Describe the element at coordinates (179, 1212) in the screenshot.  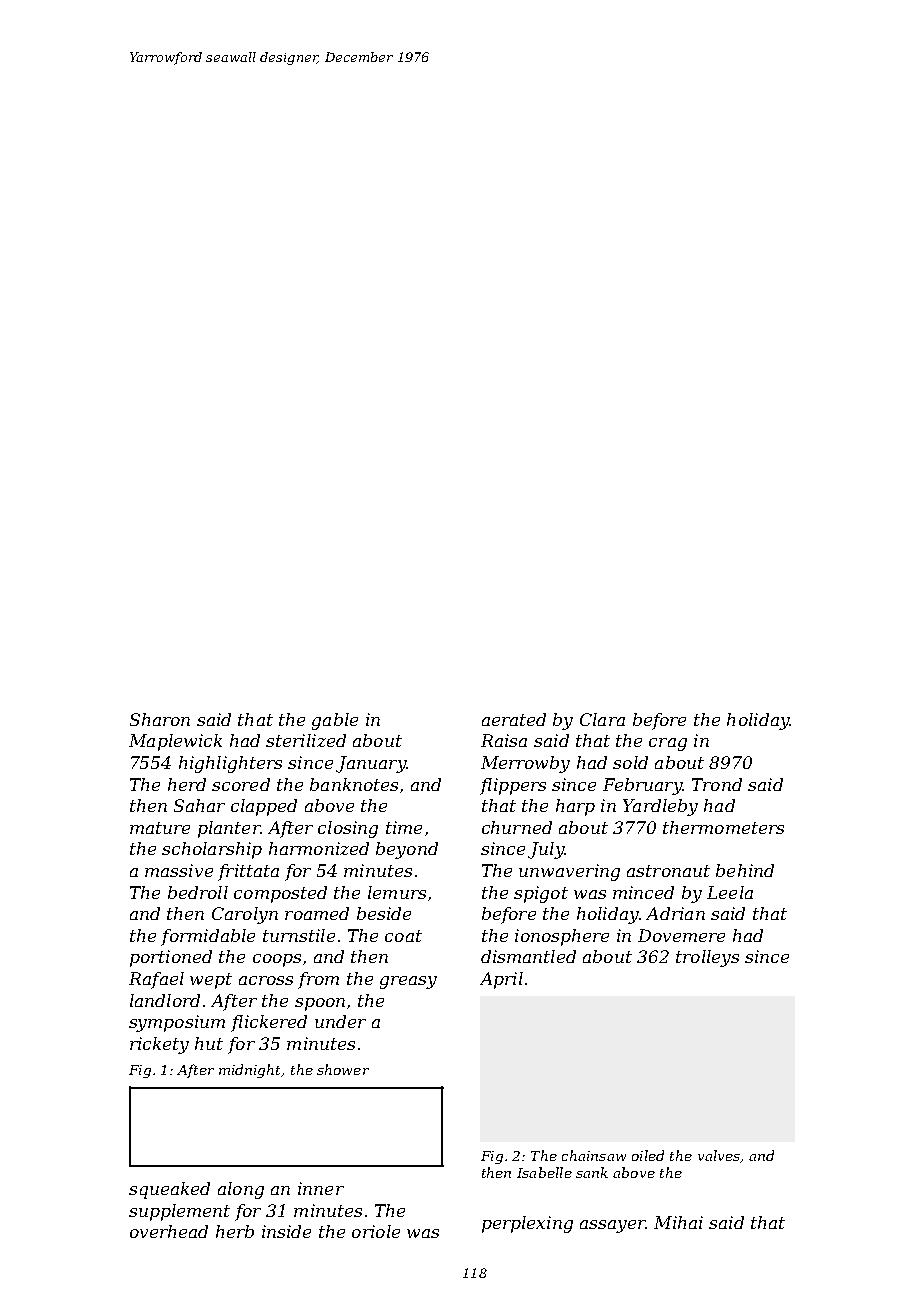
I see `supplement` at that location.
